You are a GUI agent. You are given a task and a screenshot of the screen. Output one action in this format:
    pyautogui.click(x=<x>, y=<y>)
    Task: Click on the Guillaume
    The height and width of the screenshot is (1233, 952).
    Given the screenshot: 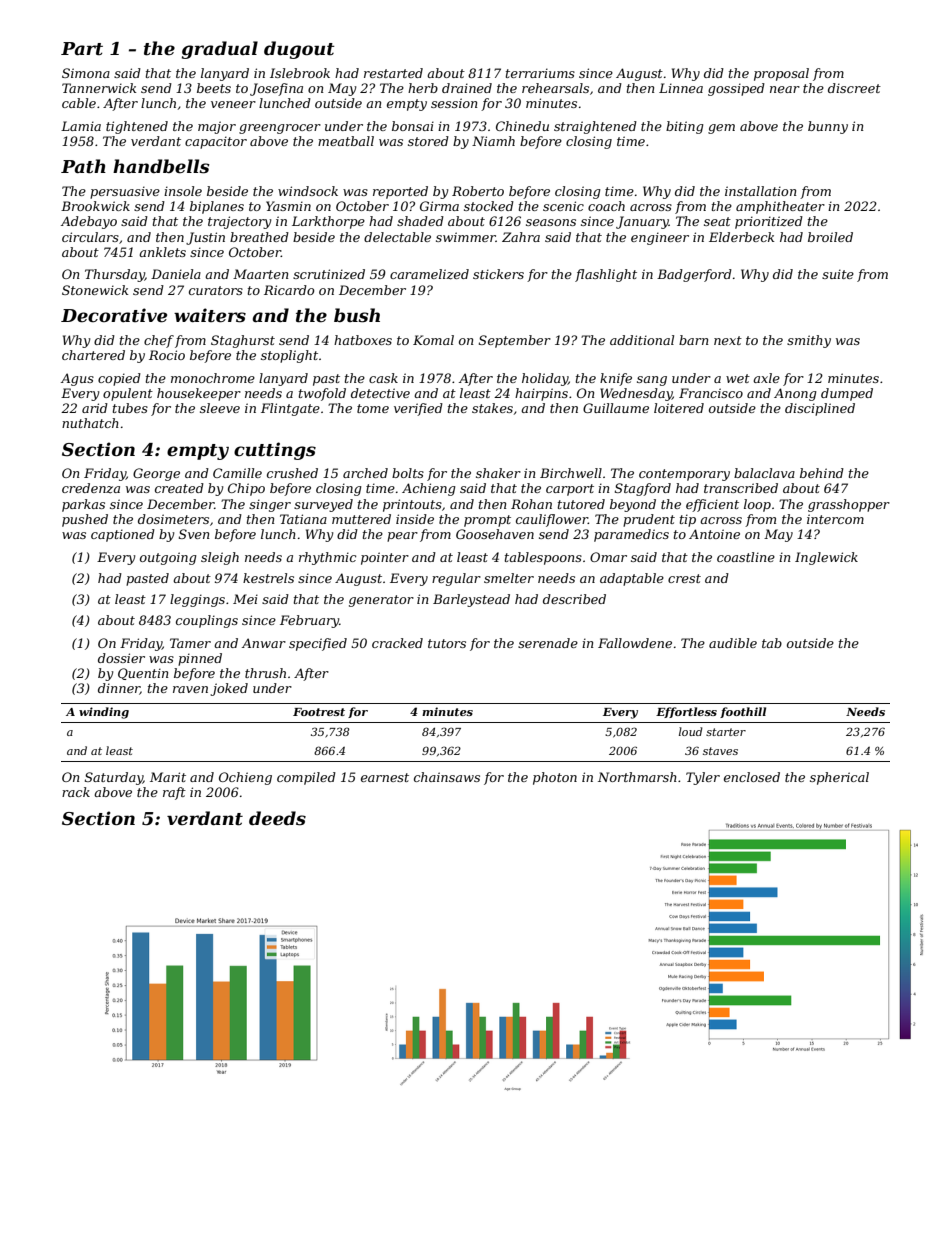 What is the action you would take?
    pyautogui.click(x=616, y=408)
